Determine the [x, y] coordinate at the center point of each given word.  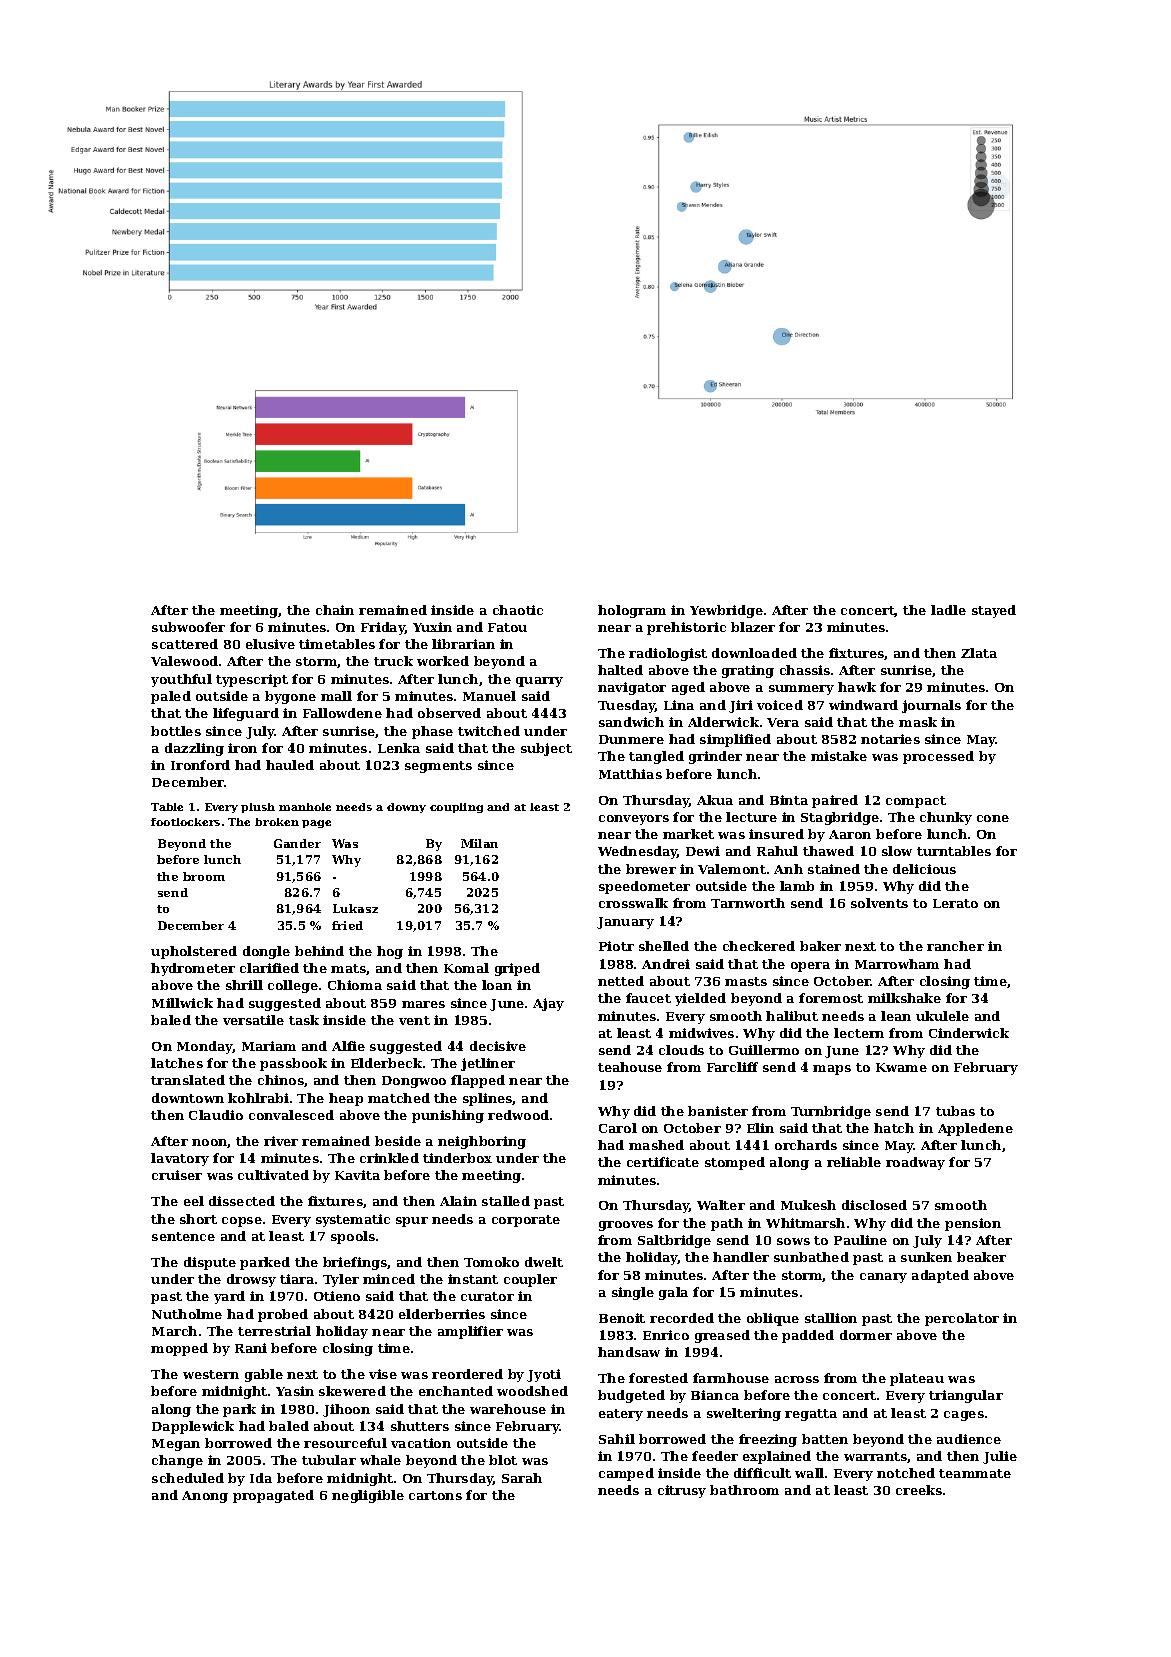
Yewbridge [726, 611]
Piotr [616, 946]
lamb [797, 886]
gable [264, 1375]
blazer [753, 627]
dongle [266, 952]
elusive [270, 644]
